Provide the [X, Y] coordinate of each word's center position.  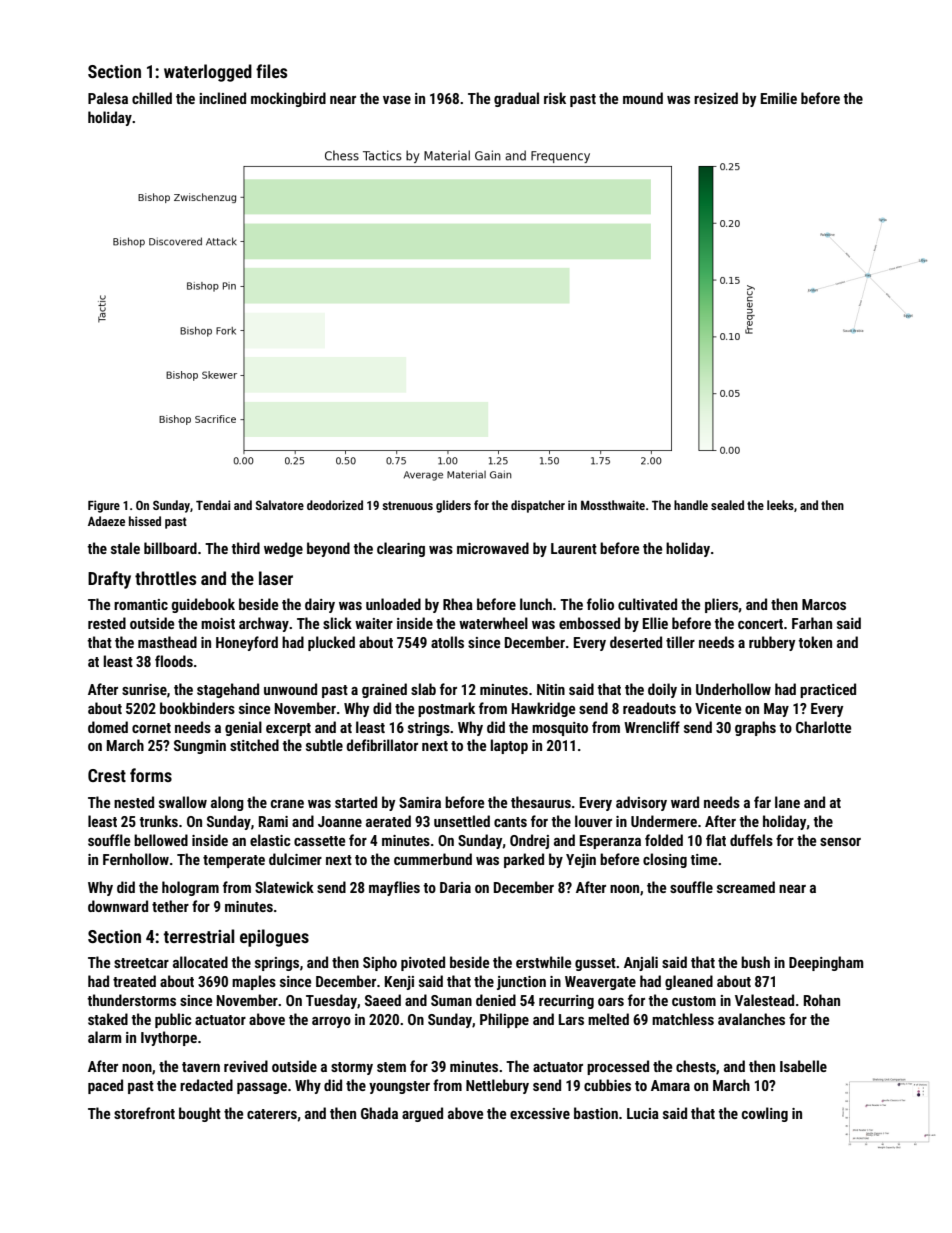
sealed [727, 505]
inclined [223, 98]
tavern [201, 1067]
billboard [170, 548]
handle [691, 505]
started [356, 802]
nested [134, 802]
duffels [751, 840]
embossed [589, 623]
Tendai [213, 505]
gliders [453, 506]
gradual [516, 99]
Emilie [779, 98]
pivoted [423, 963]
